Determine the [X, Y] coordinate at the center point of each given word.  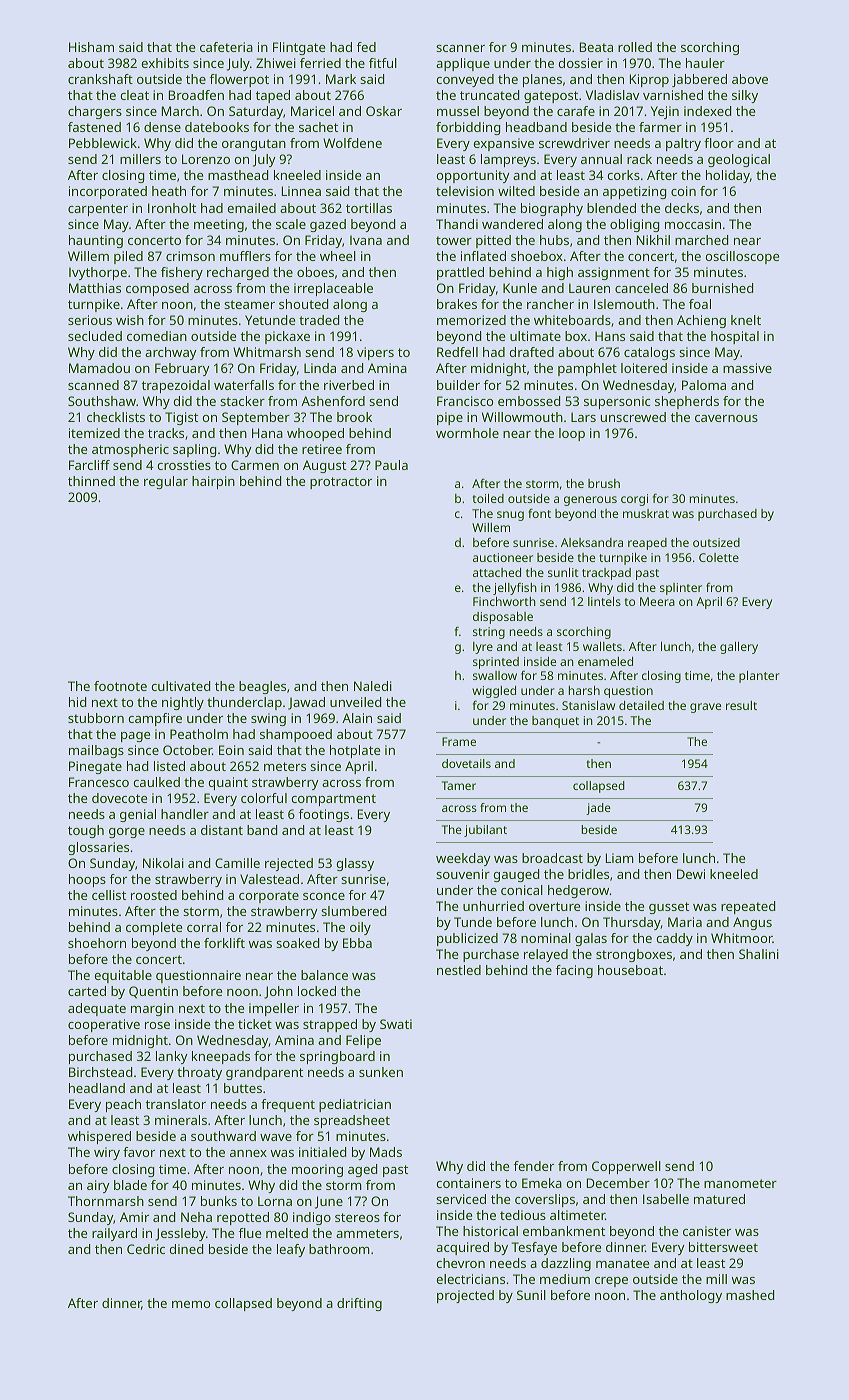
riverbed [349, 385]
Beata [596, 47]
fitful [383, 63]
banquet [555, 722]
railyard [114, 1234]
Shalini [759, 954]
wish [130, 320]
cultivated [181, 686]
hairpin [213, 482]
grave [705, 708]
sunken [381, 1072]
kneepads [221, 1057]
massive [747, 368]
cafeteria [226, 47]
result [741, 705]
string [489, 633]
